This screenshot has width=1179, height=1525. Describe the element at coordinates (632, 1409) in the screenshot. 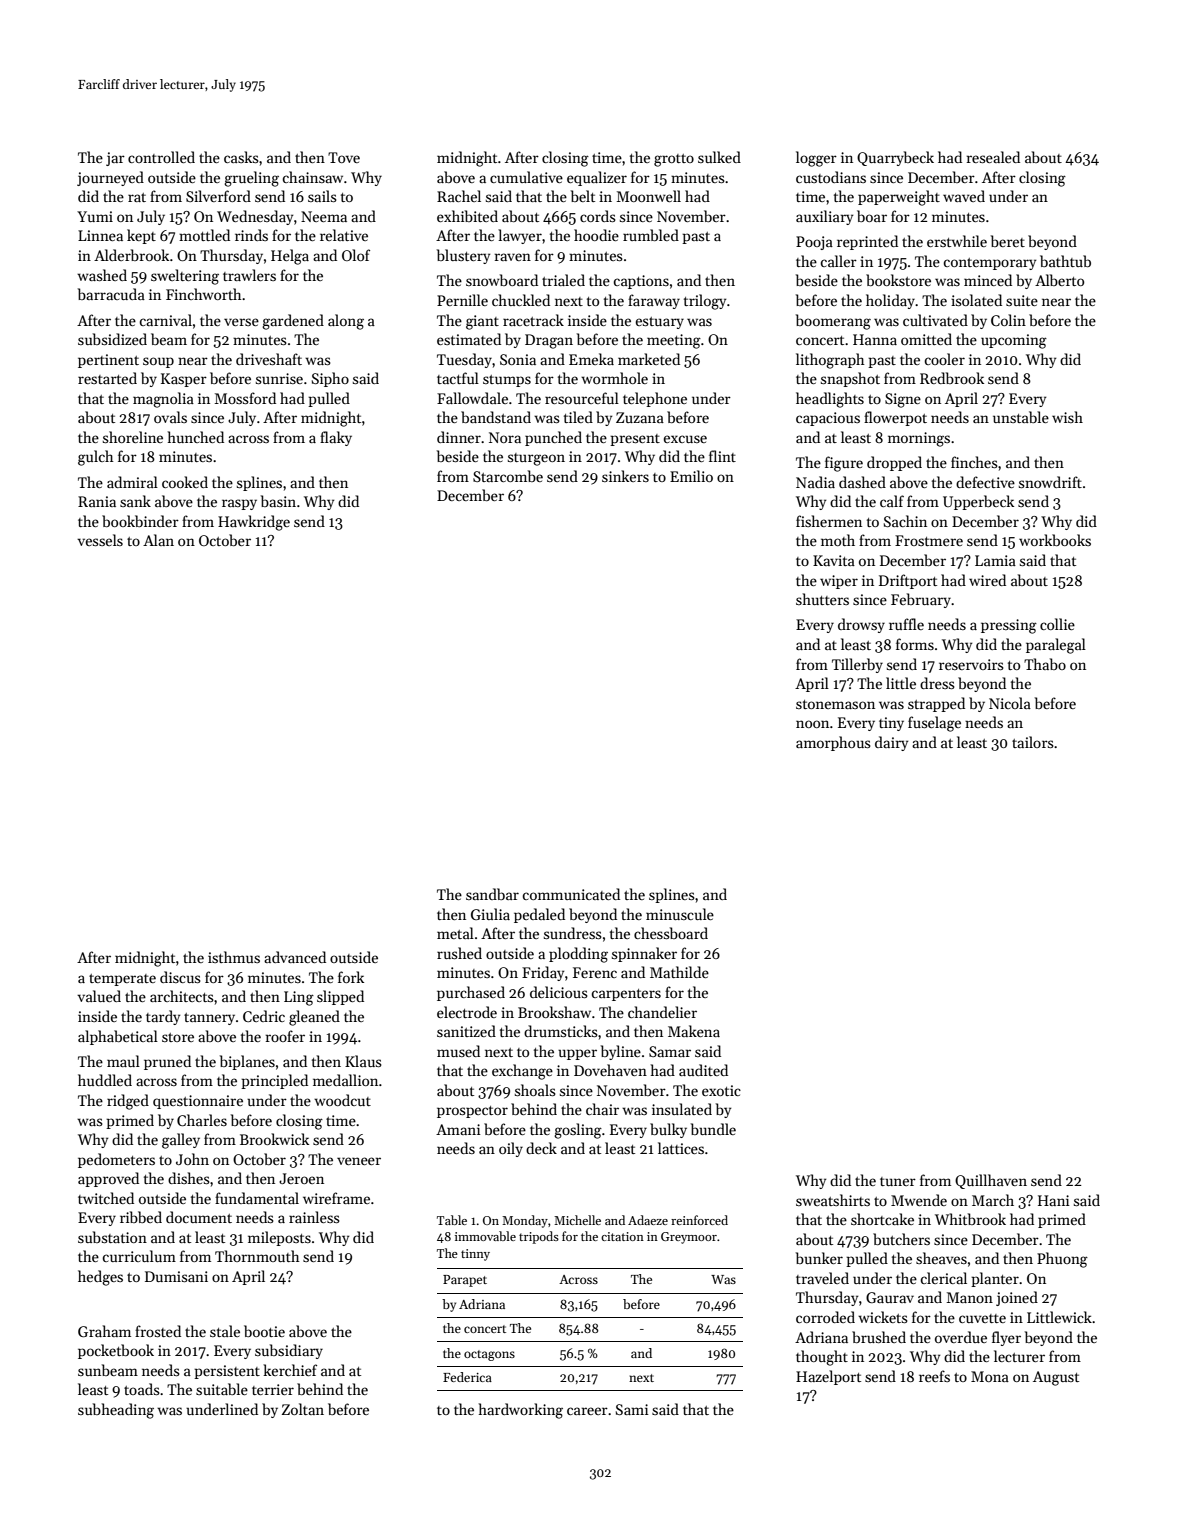

I see `Sami` at that location.
